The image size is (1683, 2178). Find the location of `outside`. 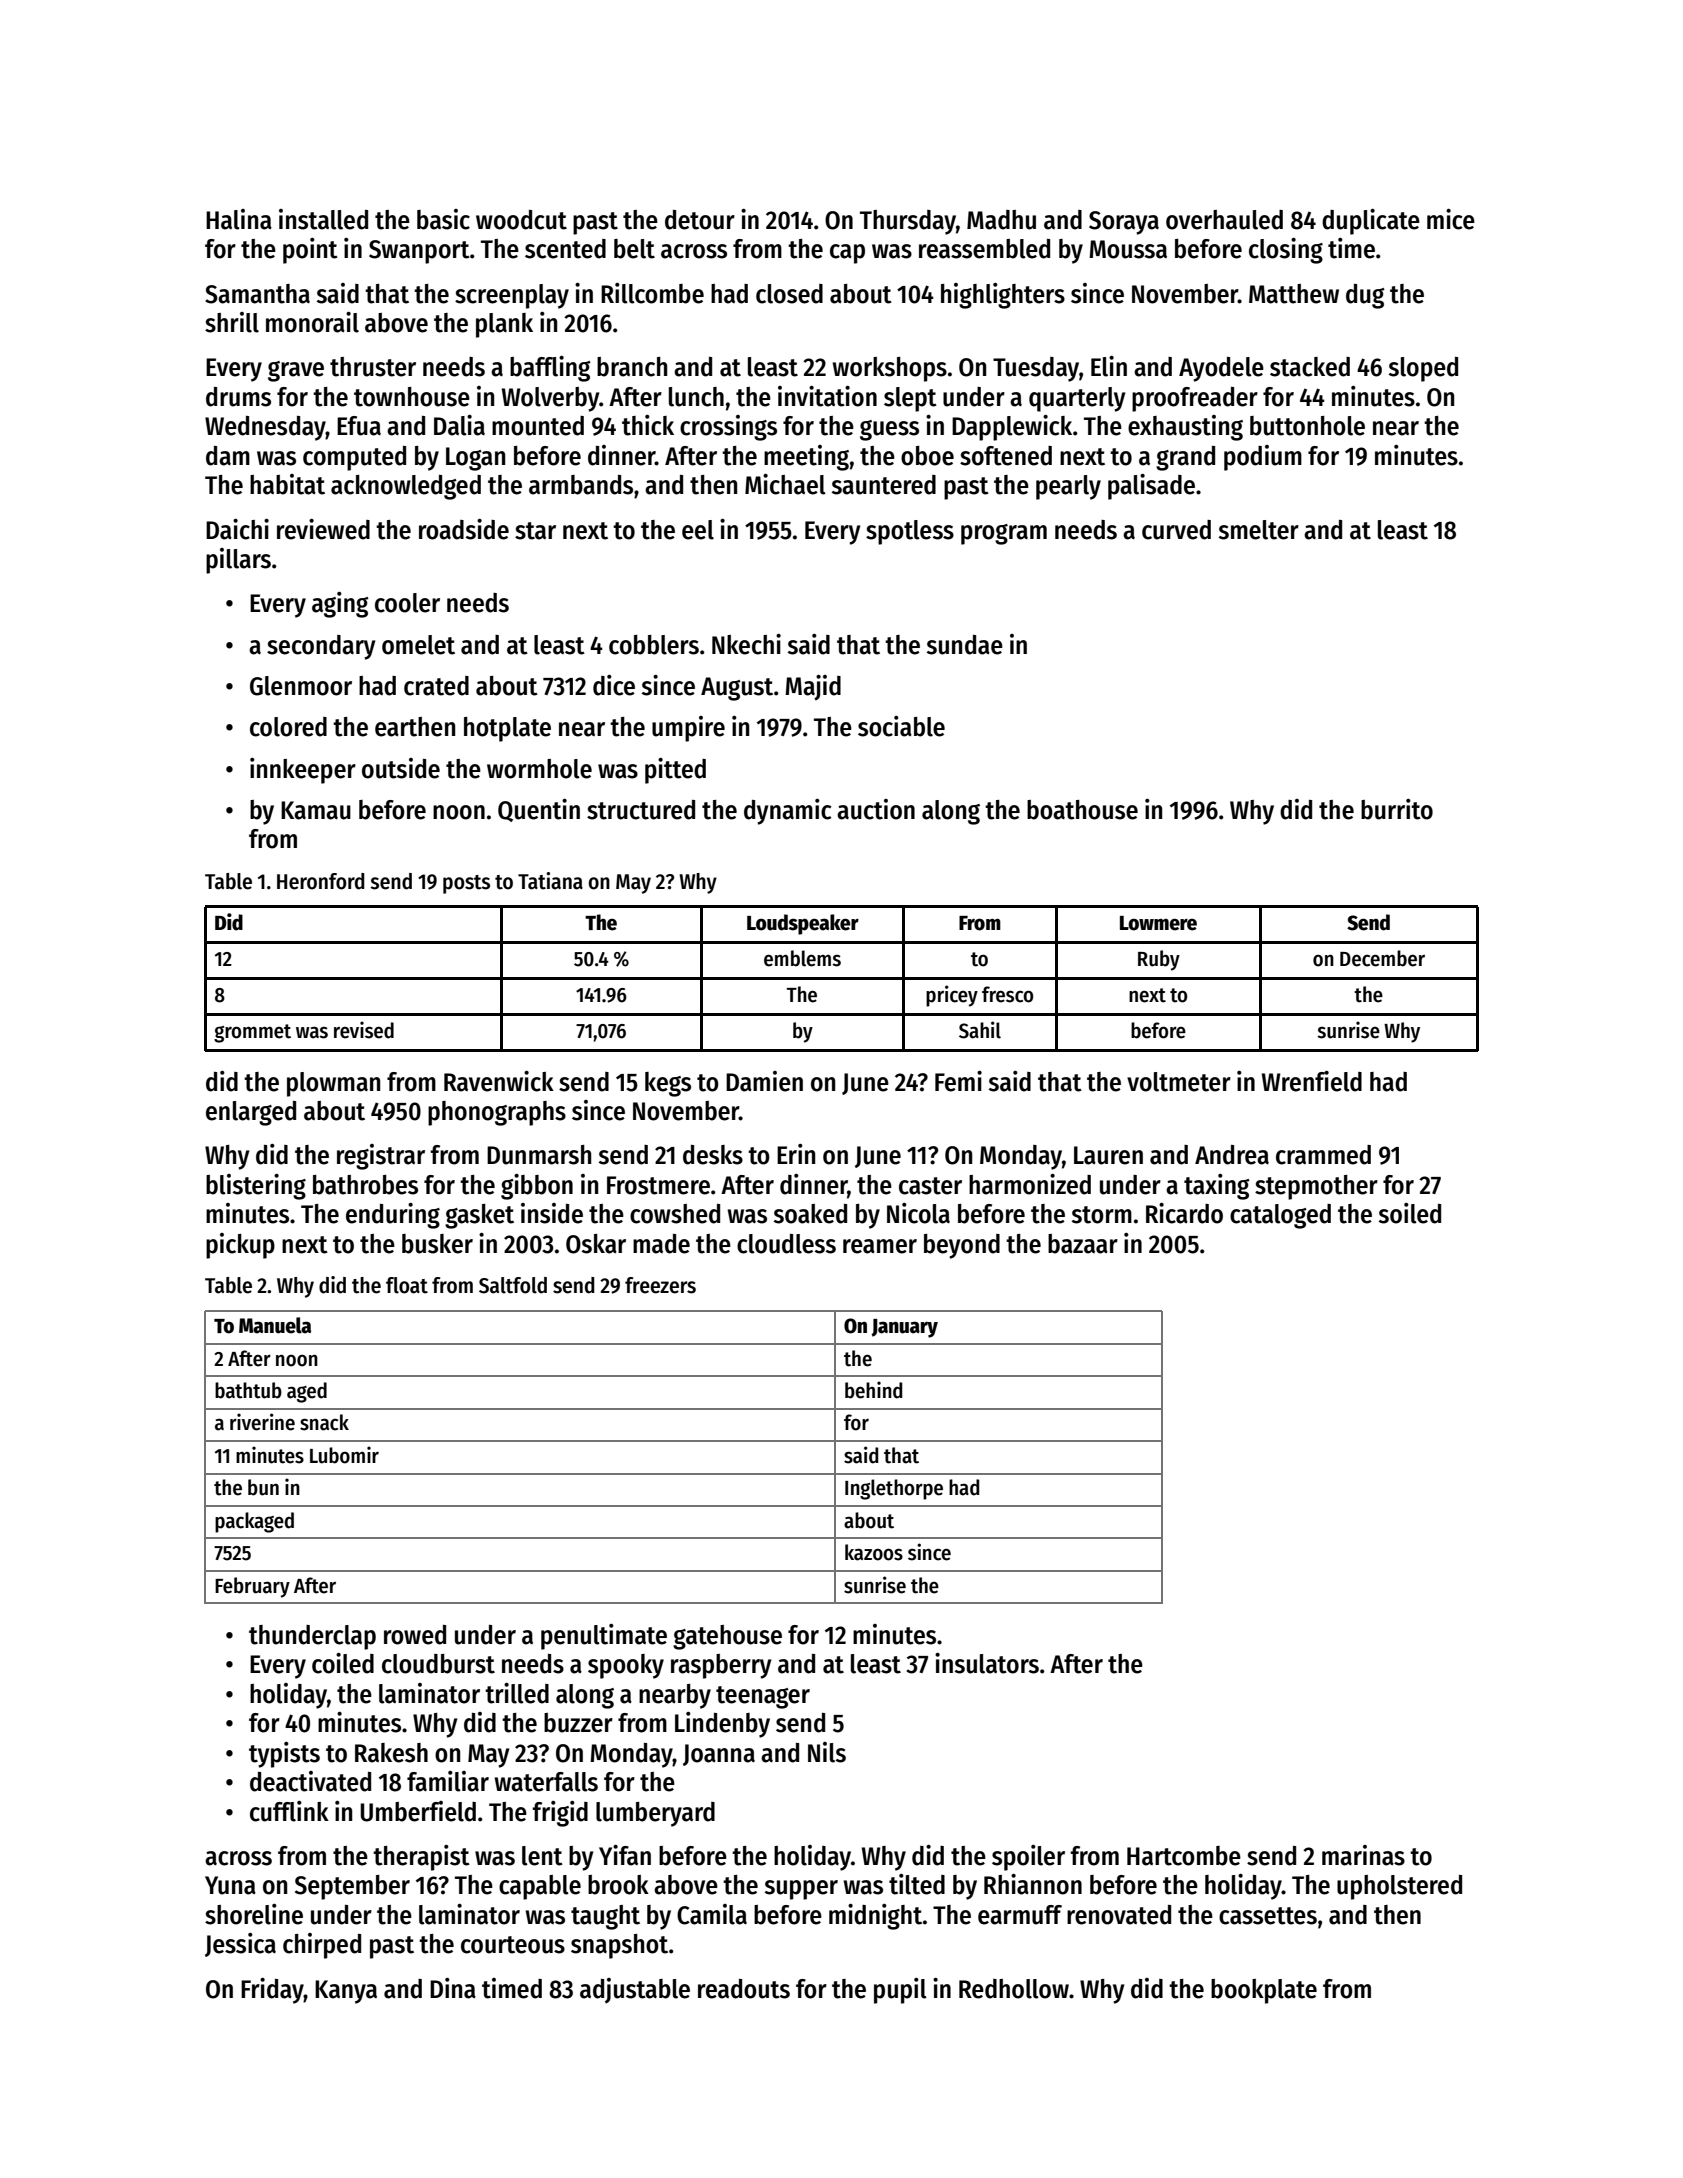

outside is located at coordinates (401, 768).
